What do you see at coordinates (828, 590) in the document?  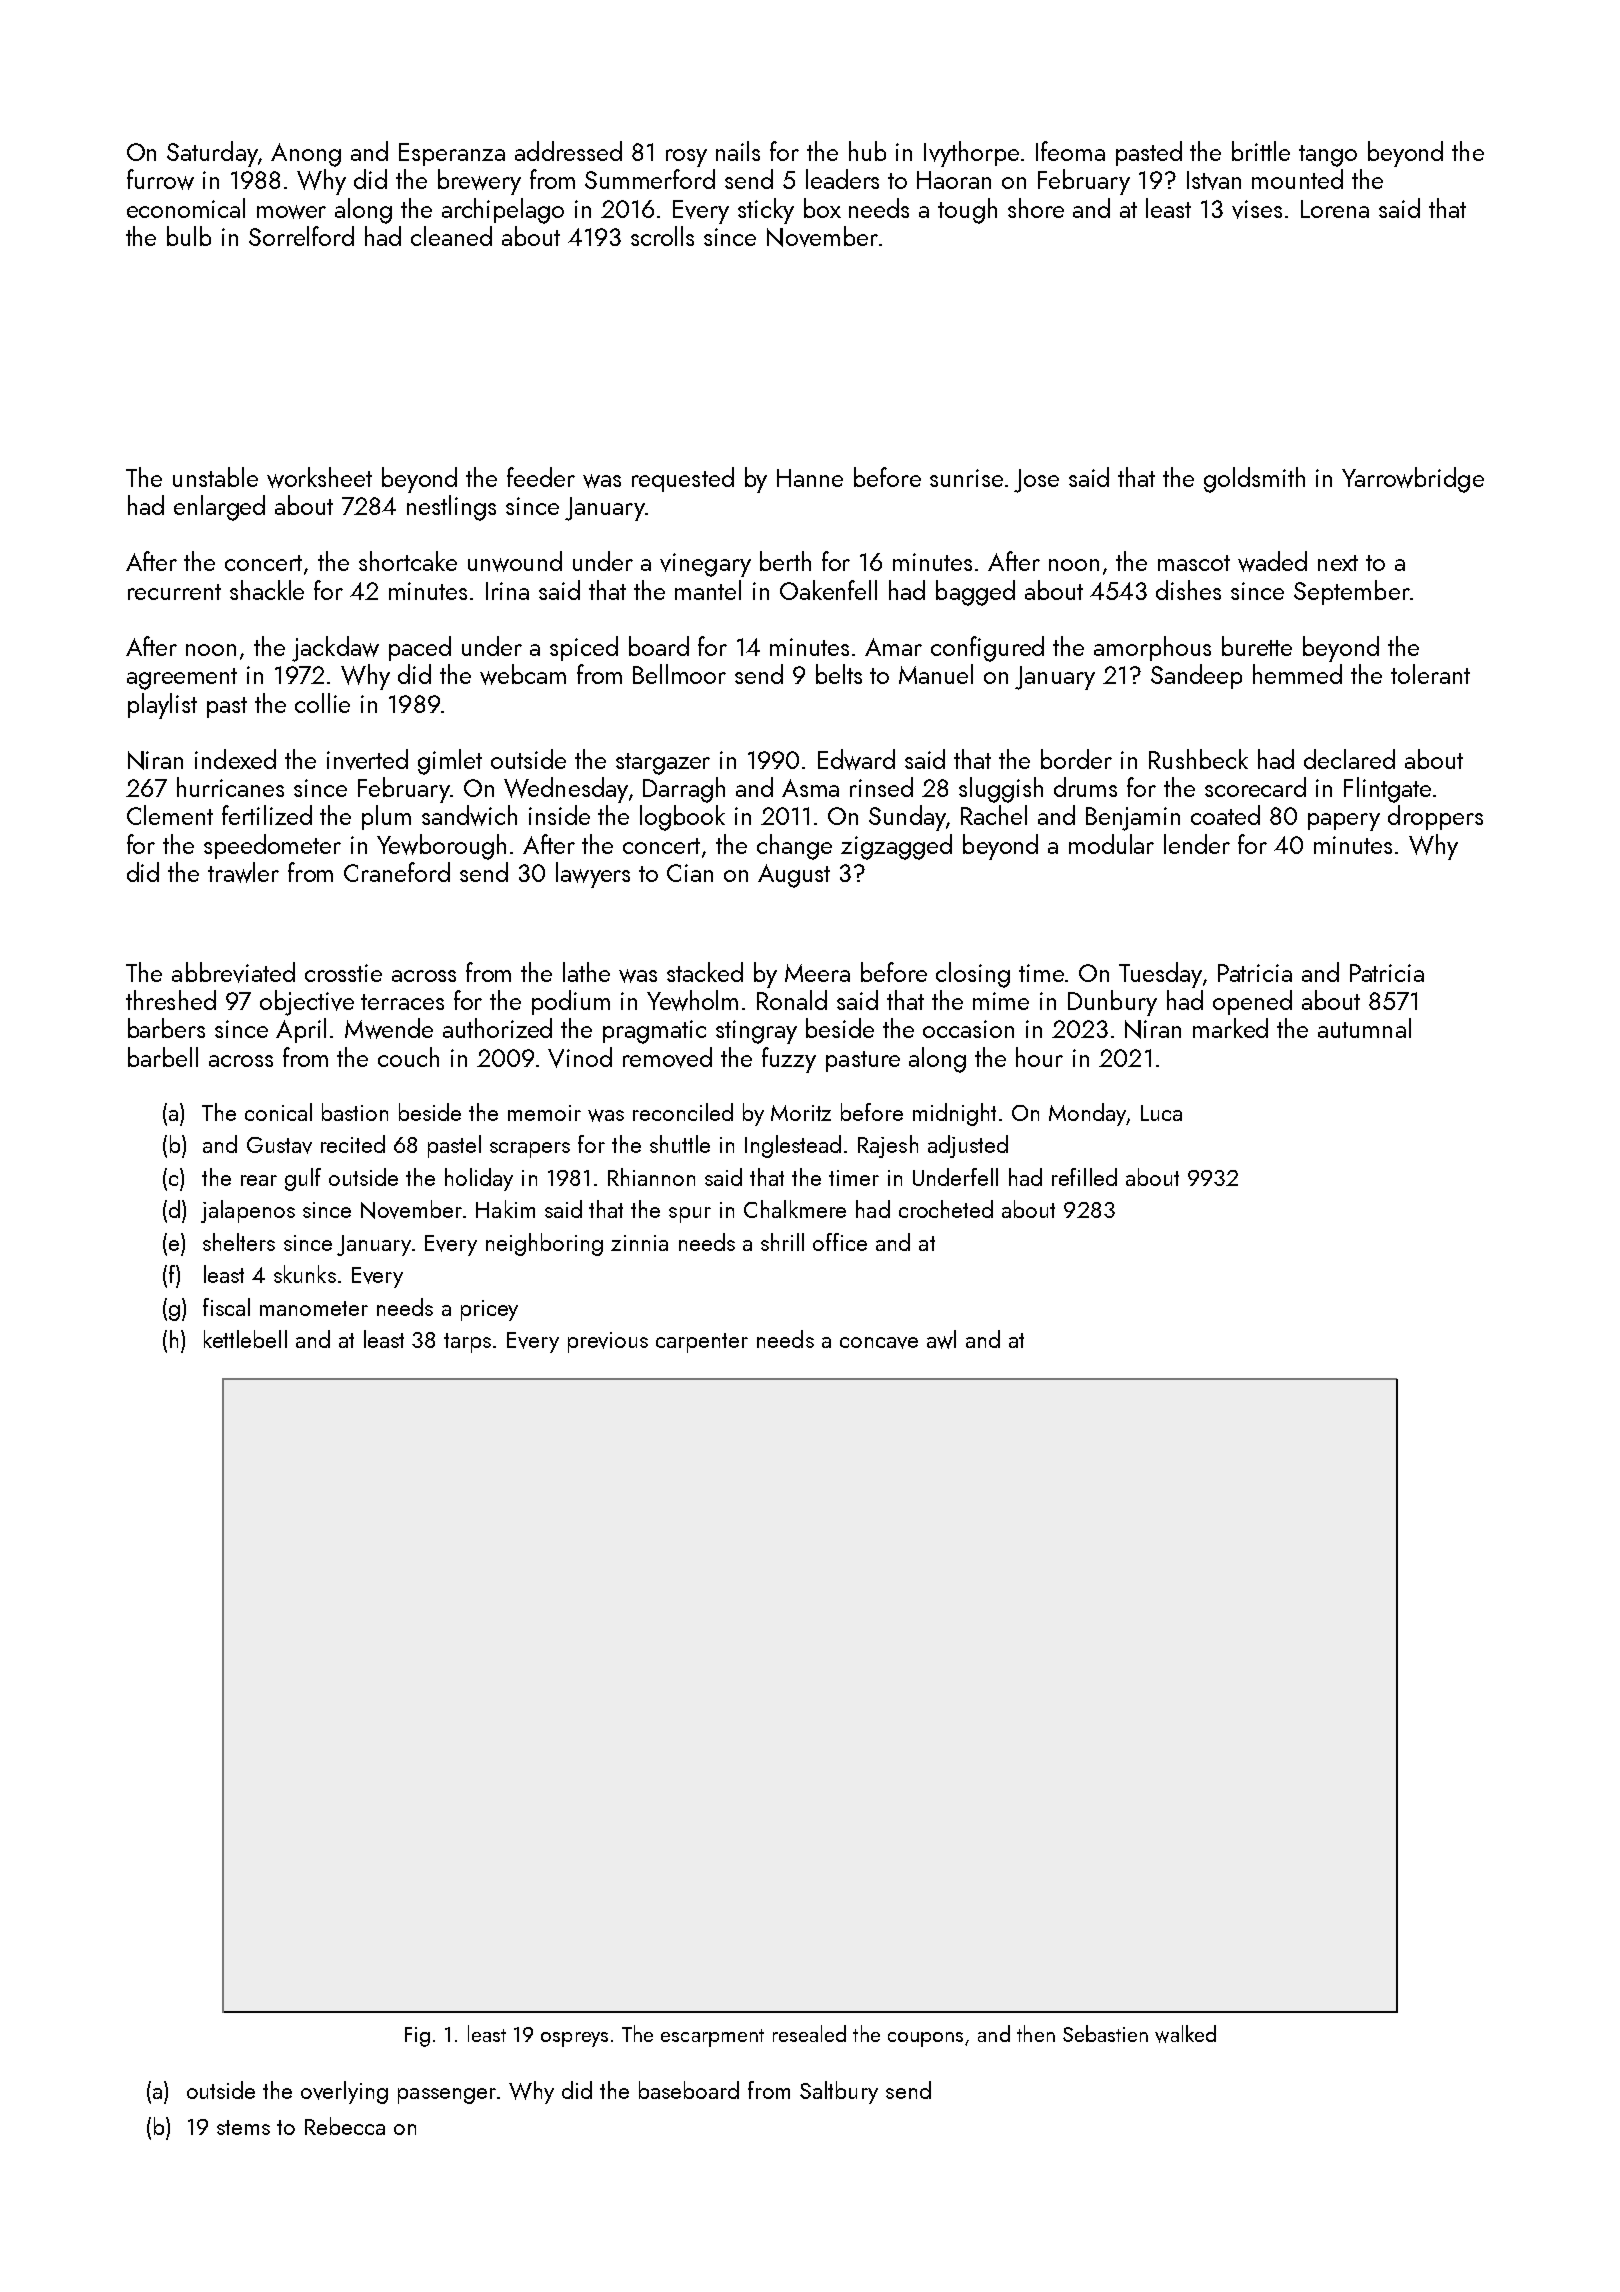 I see `Oakenfell` at bounding box center [828, 590].
